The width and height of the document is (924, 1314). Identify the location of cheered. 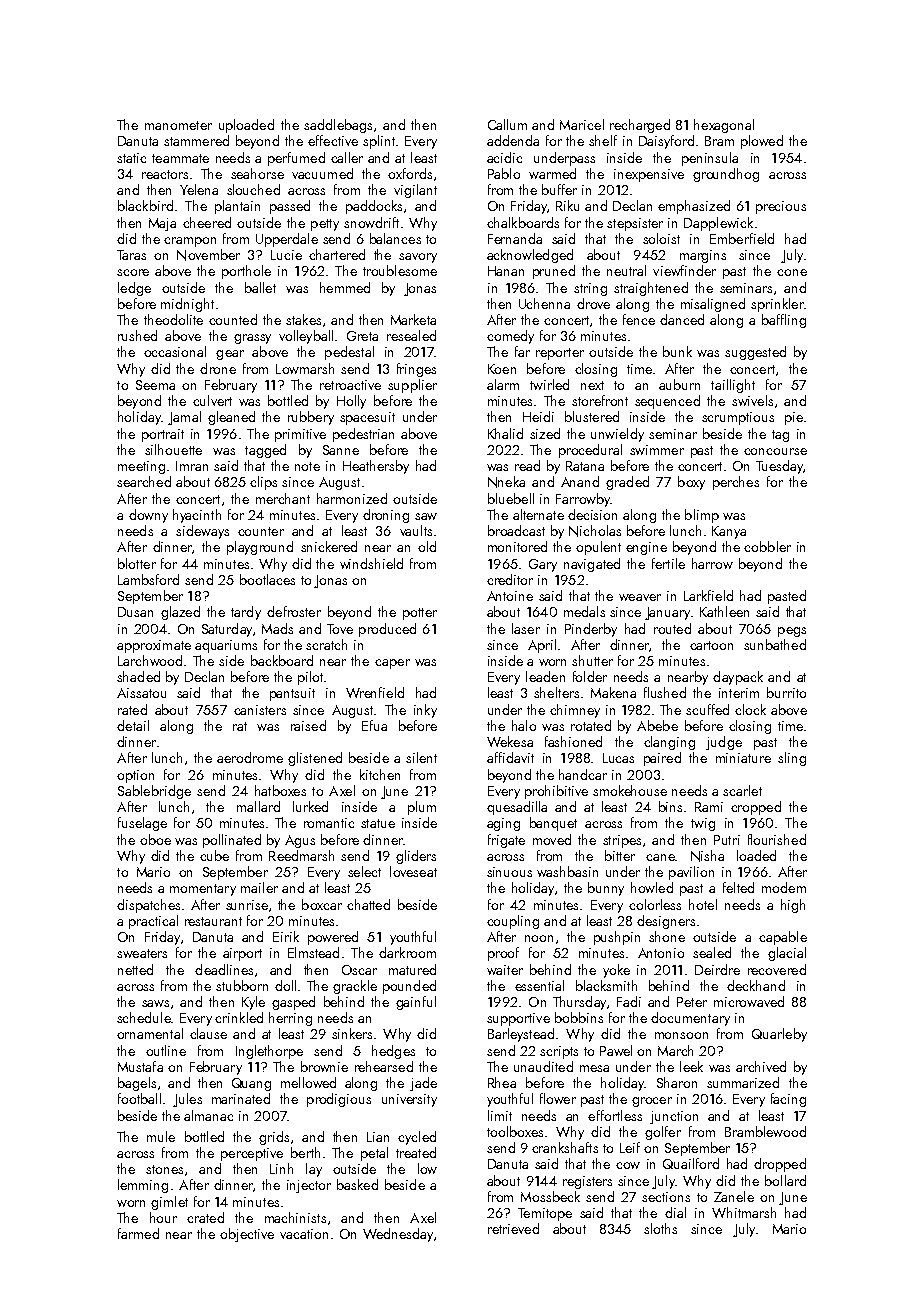
(207, 222).
